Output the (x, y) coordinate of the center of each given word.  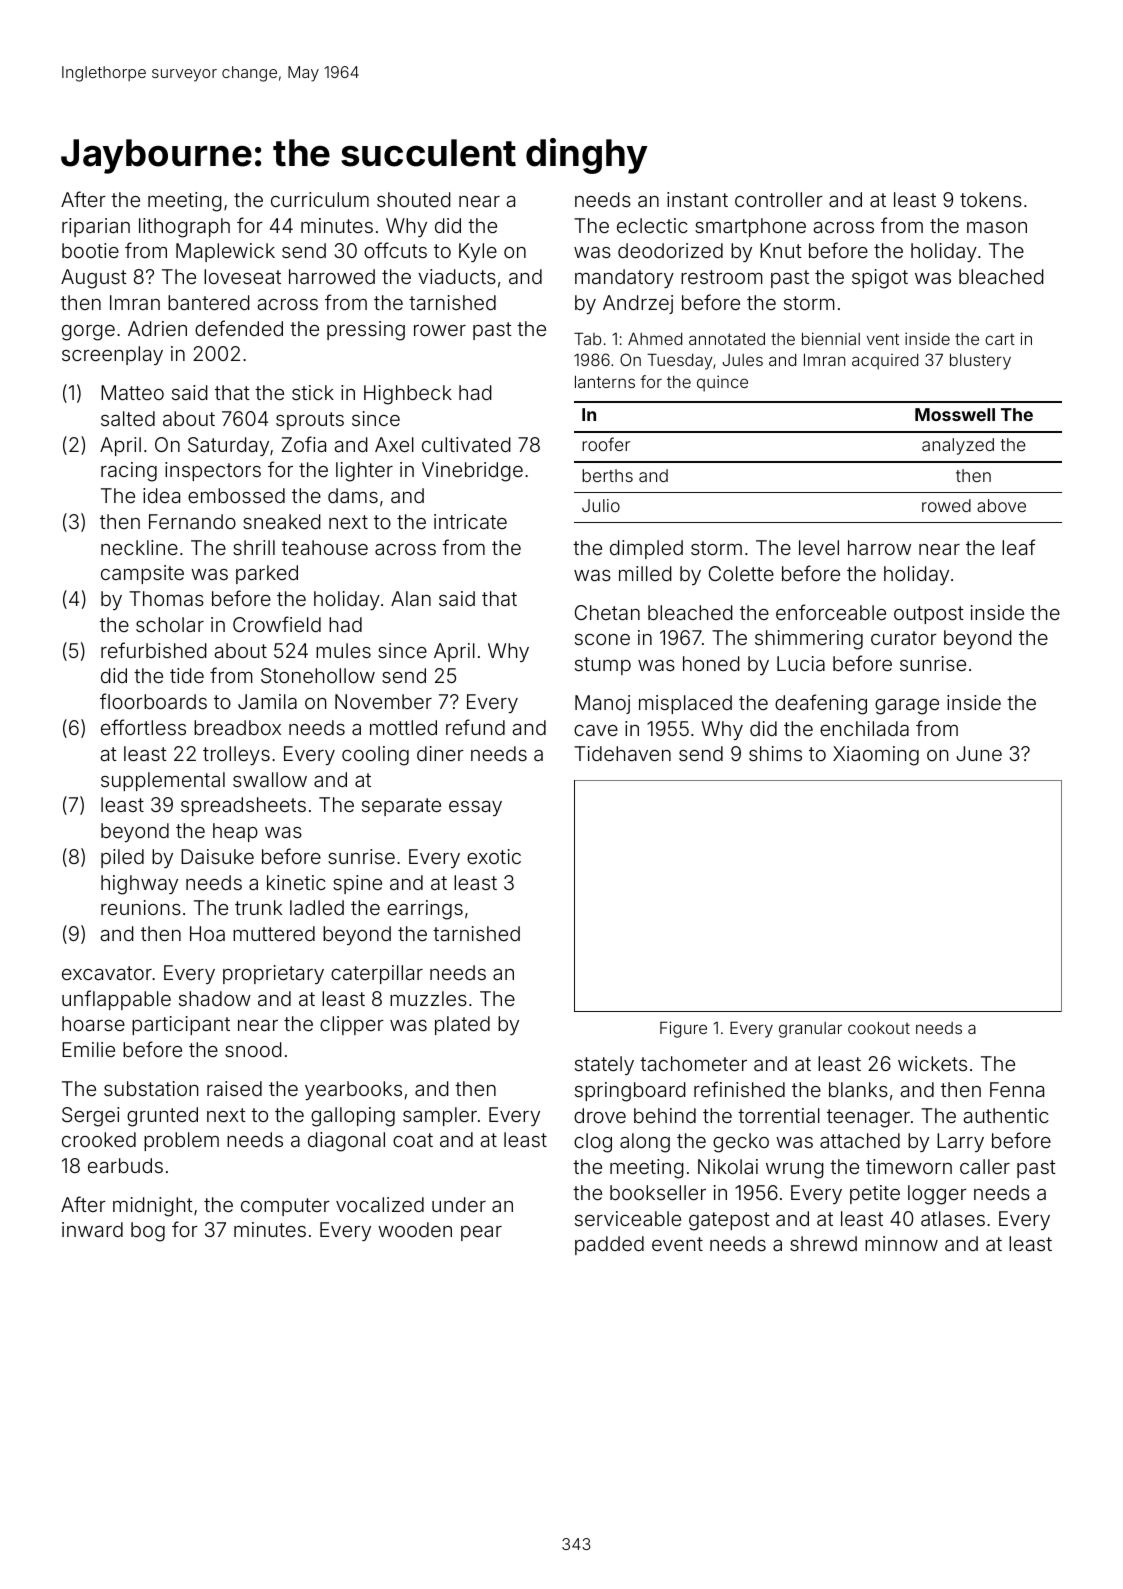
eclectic (652, 225)
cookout (879, 1027)
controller (779, 199)
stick (313, 392)
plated (462, 1025)
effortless (143, 727)
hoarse (93, 1023)
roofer (606, 444)
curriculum (320, 199)
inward (92, 1229)
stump (603, 666)
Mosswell (955, 414)
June (979, 753)
